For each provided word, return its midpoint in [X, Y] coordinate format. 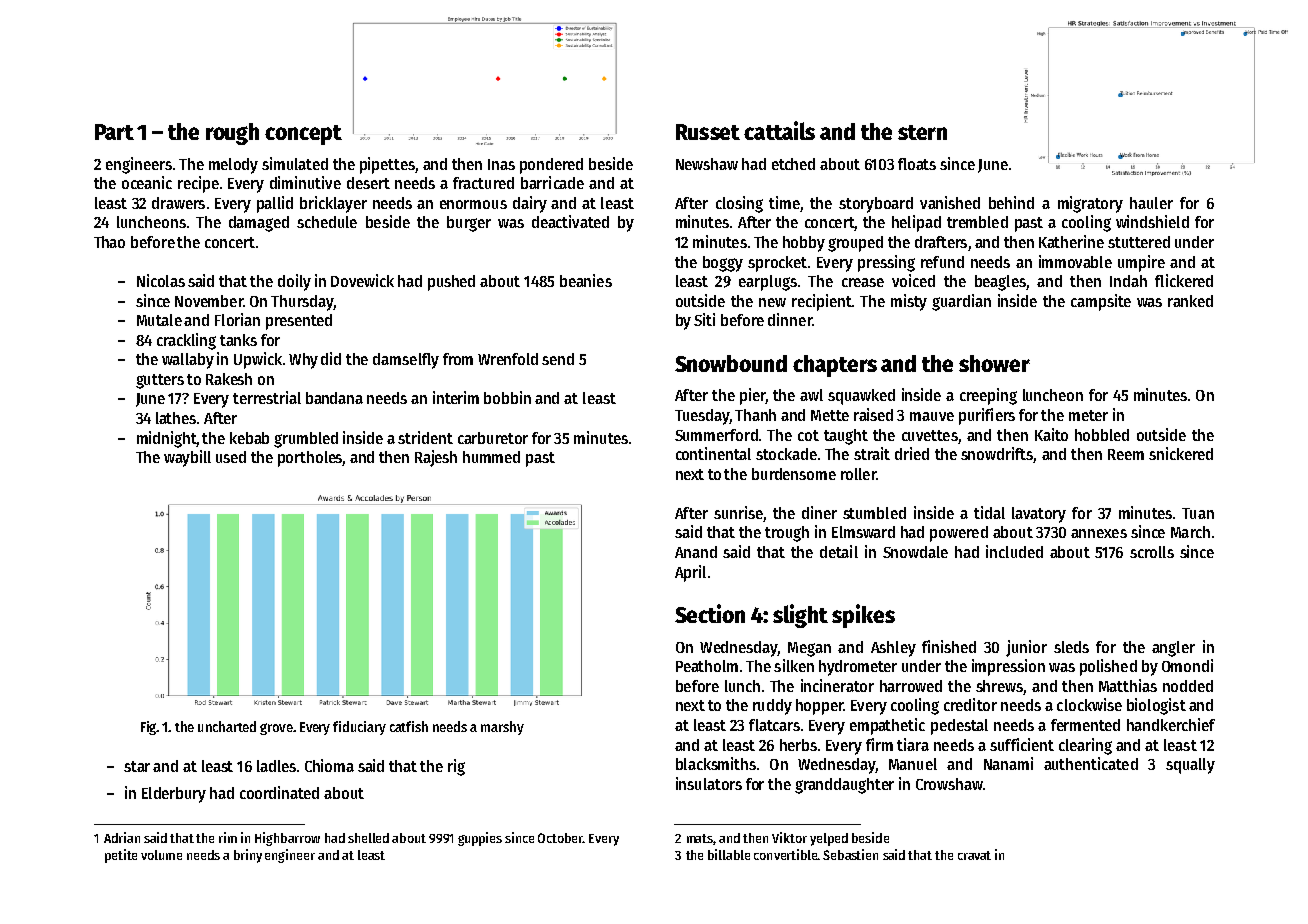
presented [299, 322]
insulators [709, 783]
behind [1011, 202]
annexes [1099, 533]
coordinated [279, 792]
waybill [187, 458]
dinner [790, 319]
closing [739, 204]
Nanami [1008, 763]
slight [800, 616]
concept [303, 135]
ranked [1190, 301]
